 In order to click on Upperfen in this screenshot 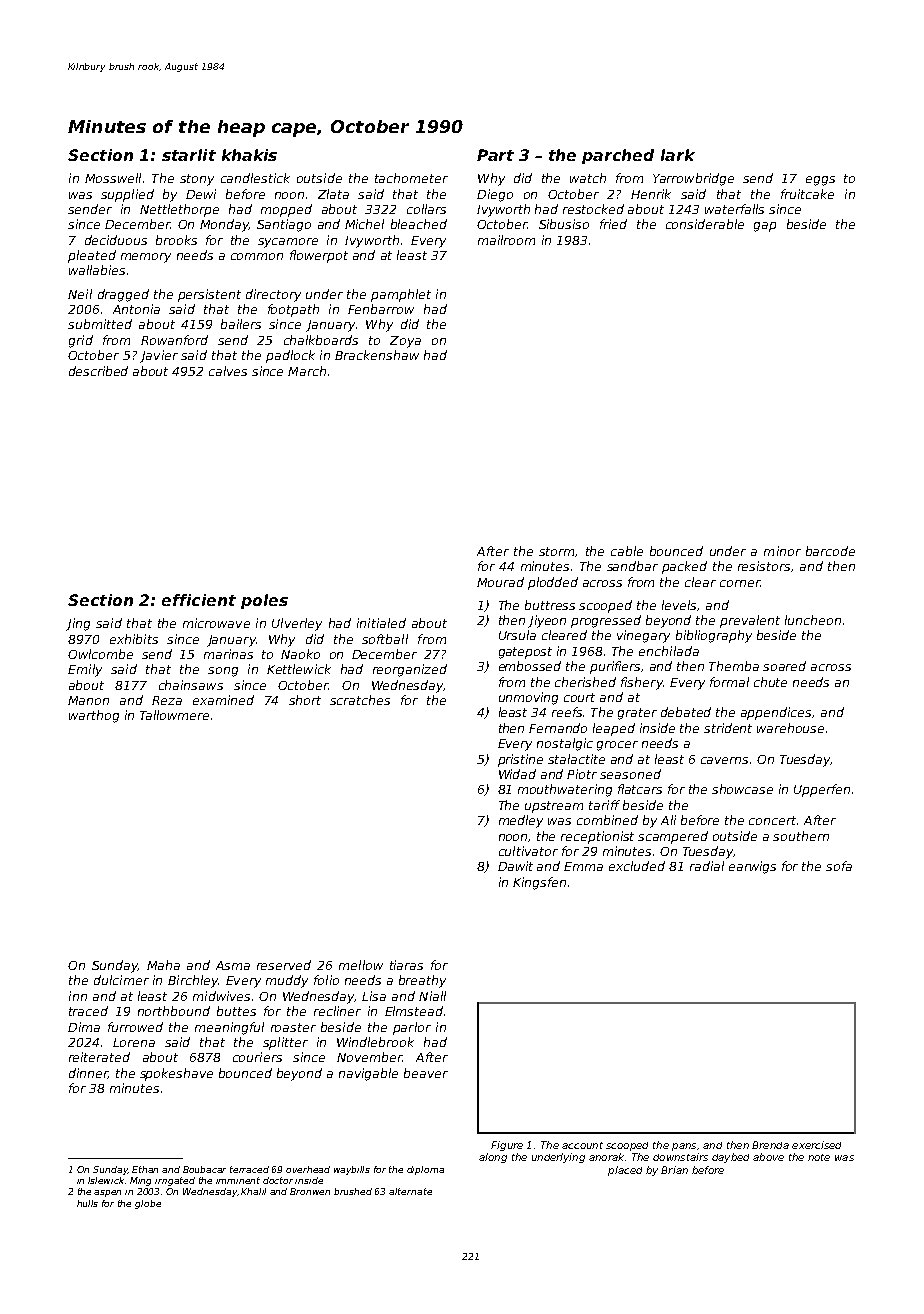, I will do `click(822, 790)`.
